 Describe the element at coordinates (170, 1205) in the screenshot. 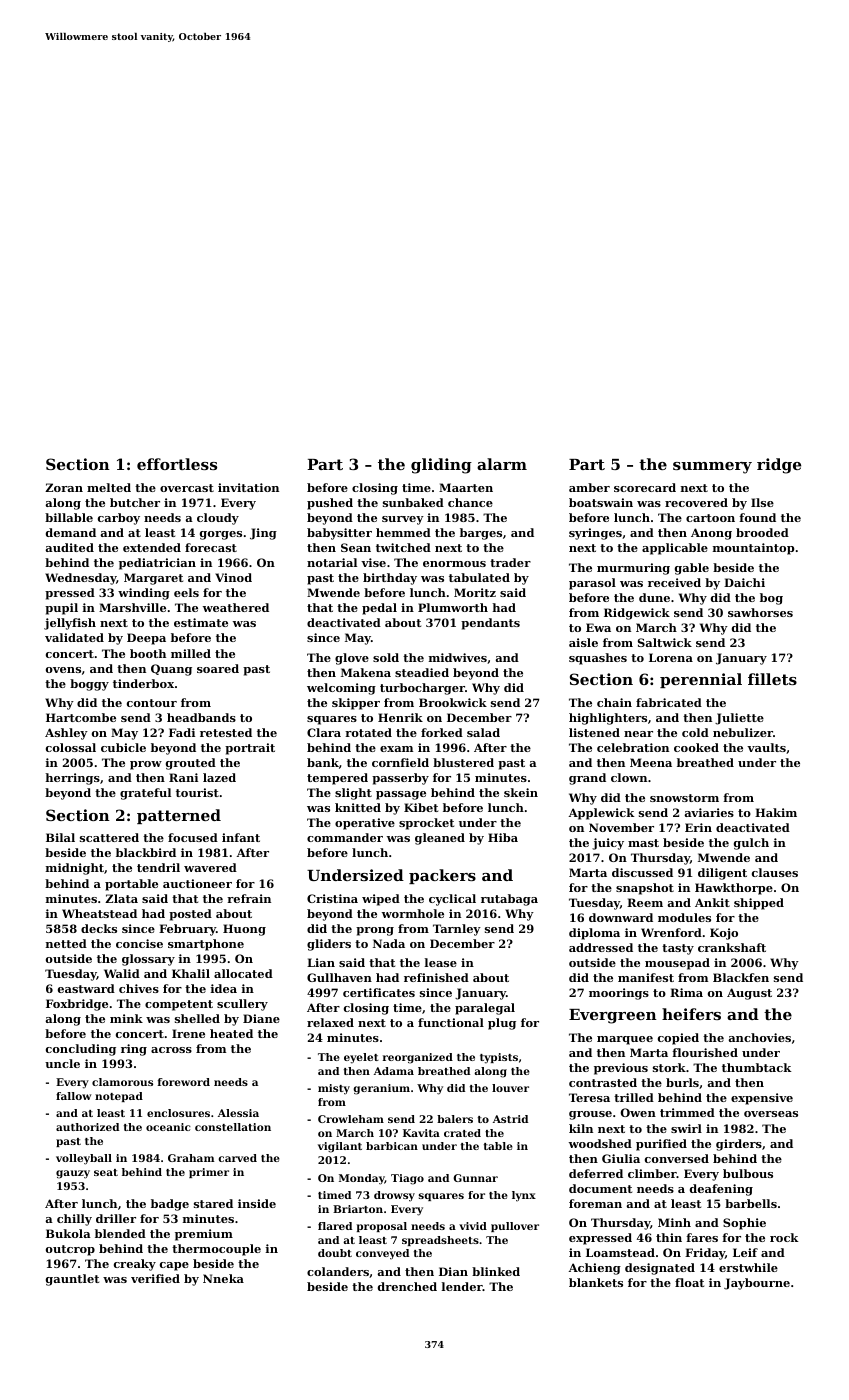

I see `badge` at that location.
